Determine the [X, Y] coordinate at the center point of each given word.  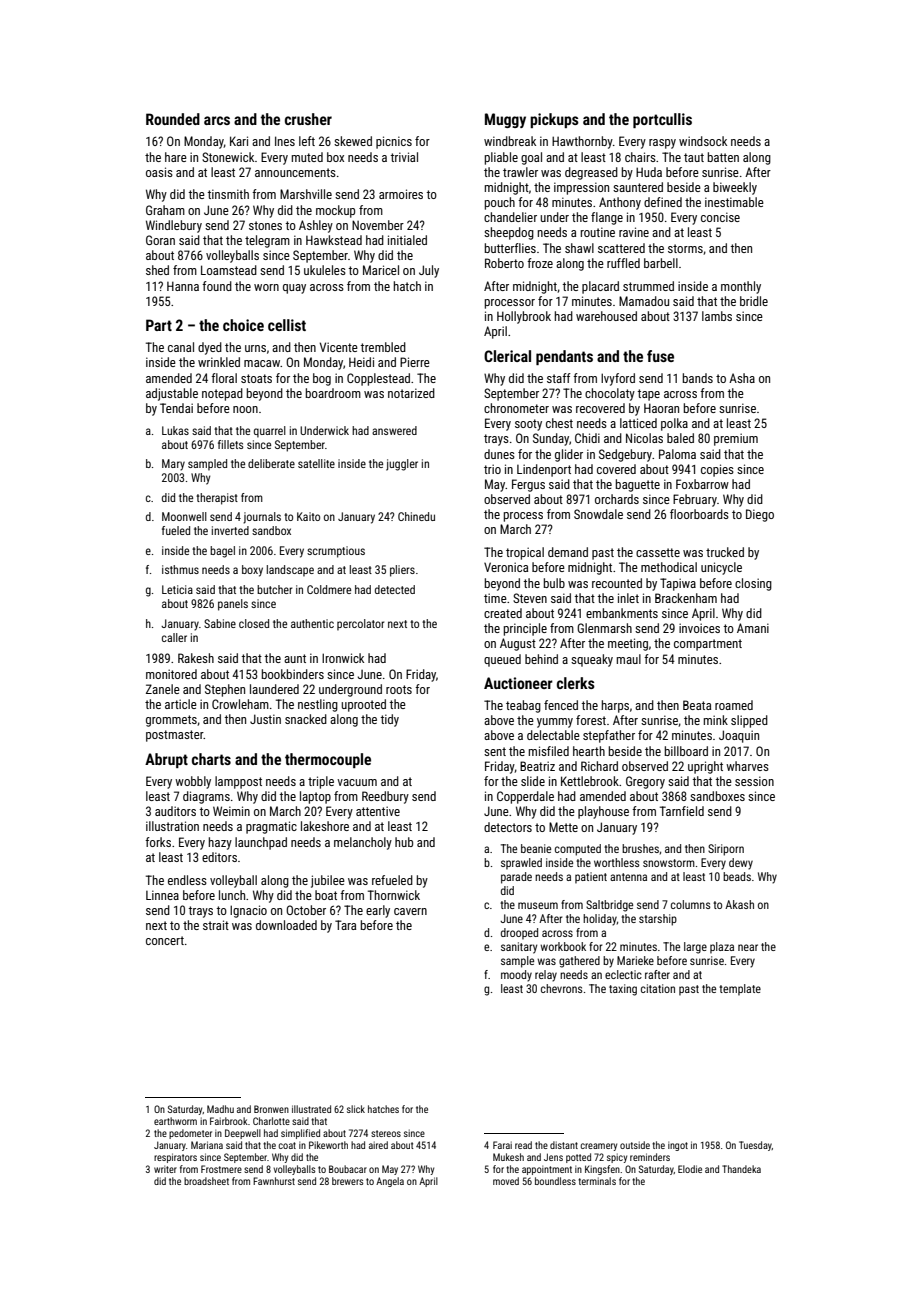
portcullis [662, 120]
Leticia [177, 589]
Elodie [690, 1169]
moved [506, 1181]
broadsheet [206, 1181]
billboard [686, 751]
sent [495, 751]
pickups [554, 120]
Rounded [173, 119]
